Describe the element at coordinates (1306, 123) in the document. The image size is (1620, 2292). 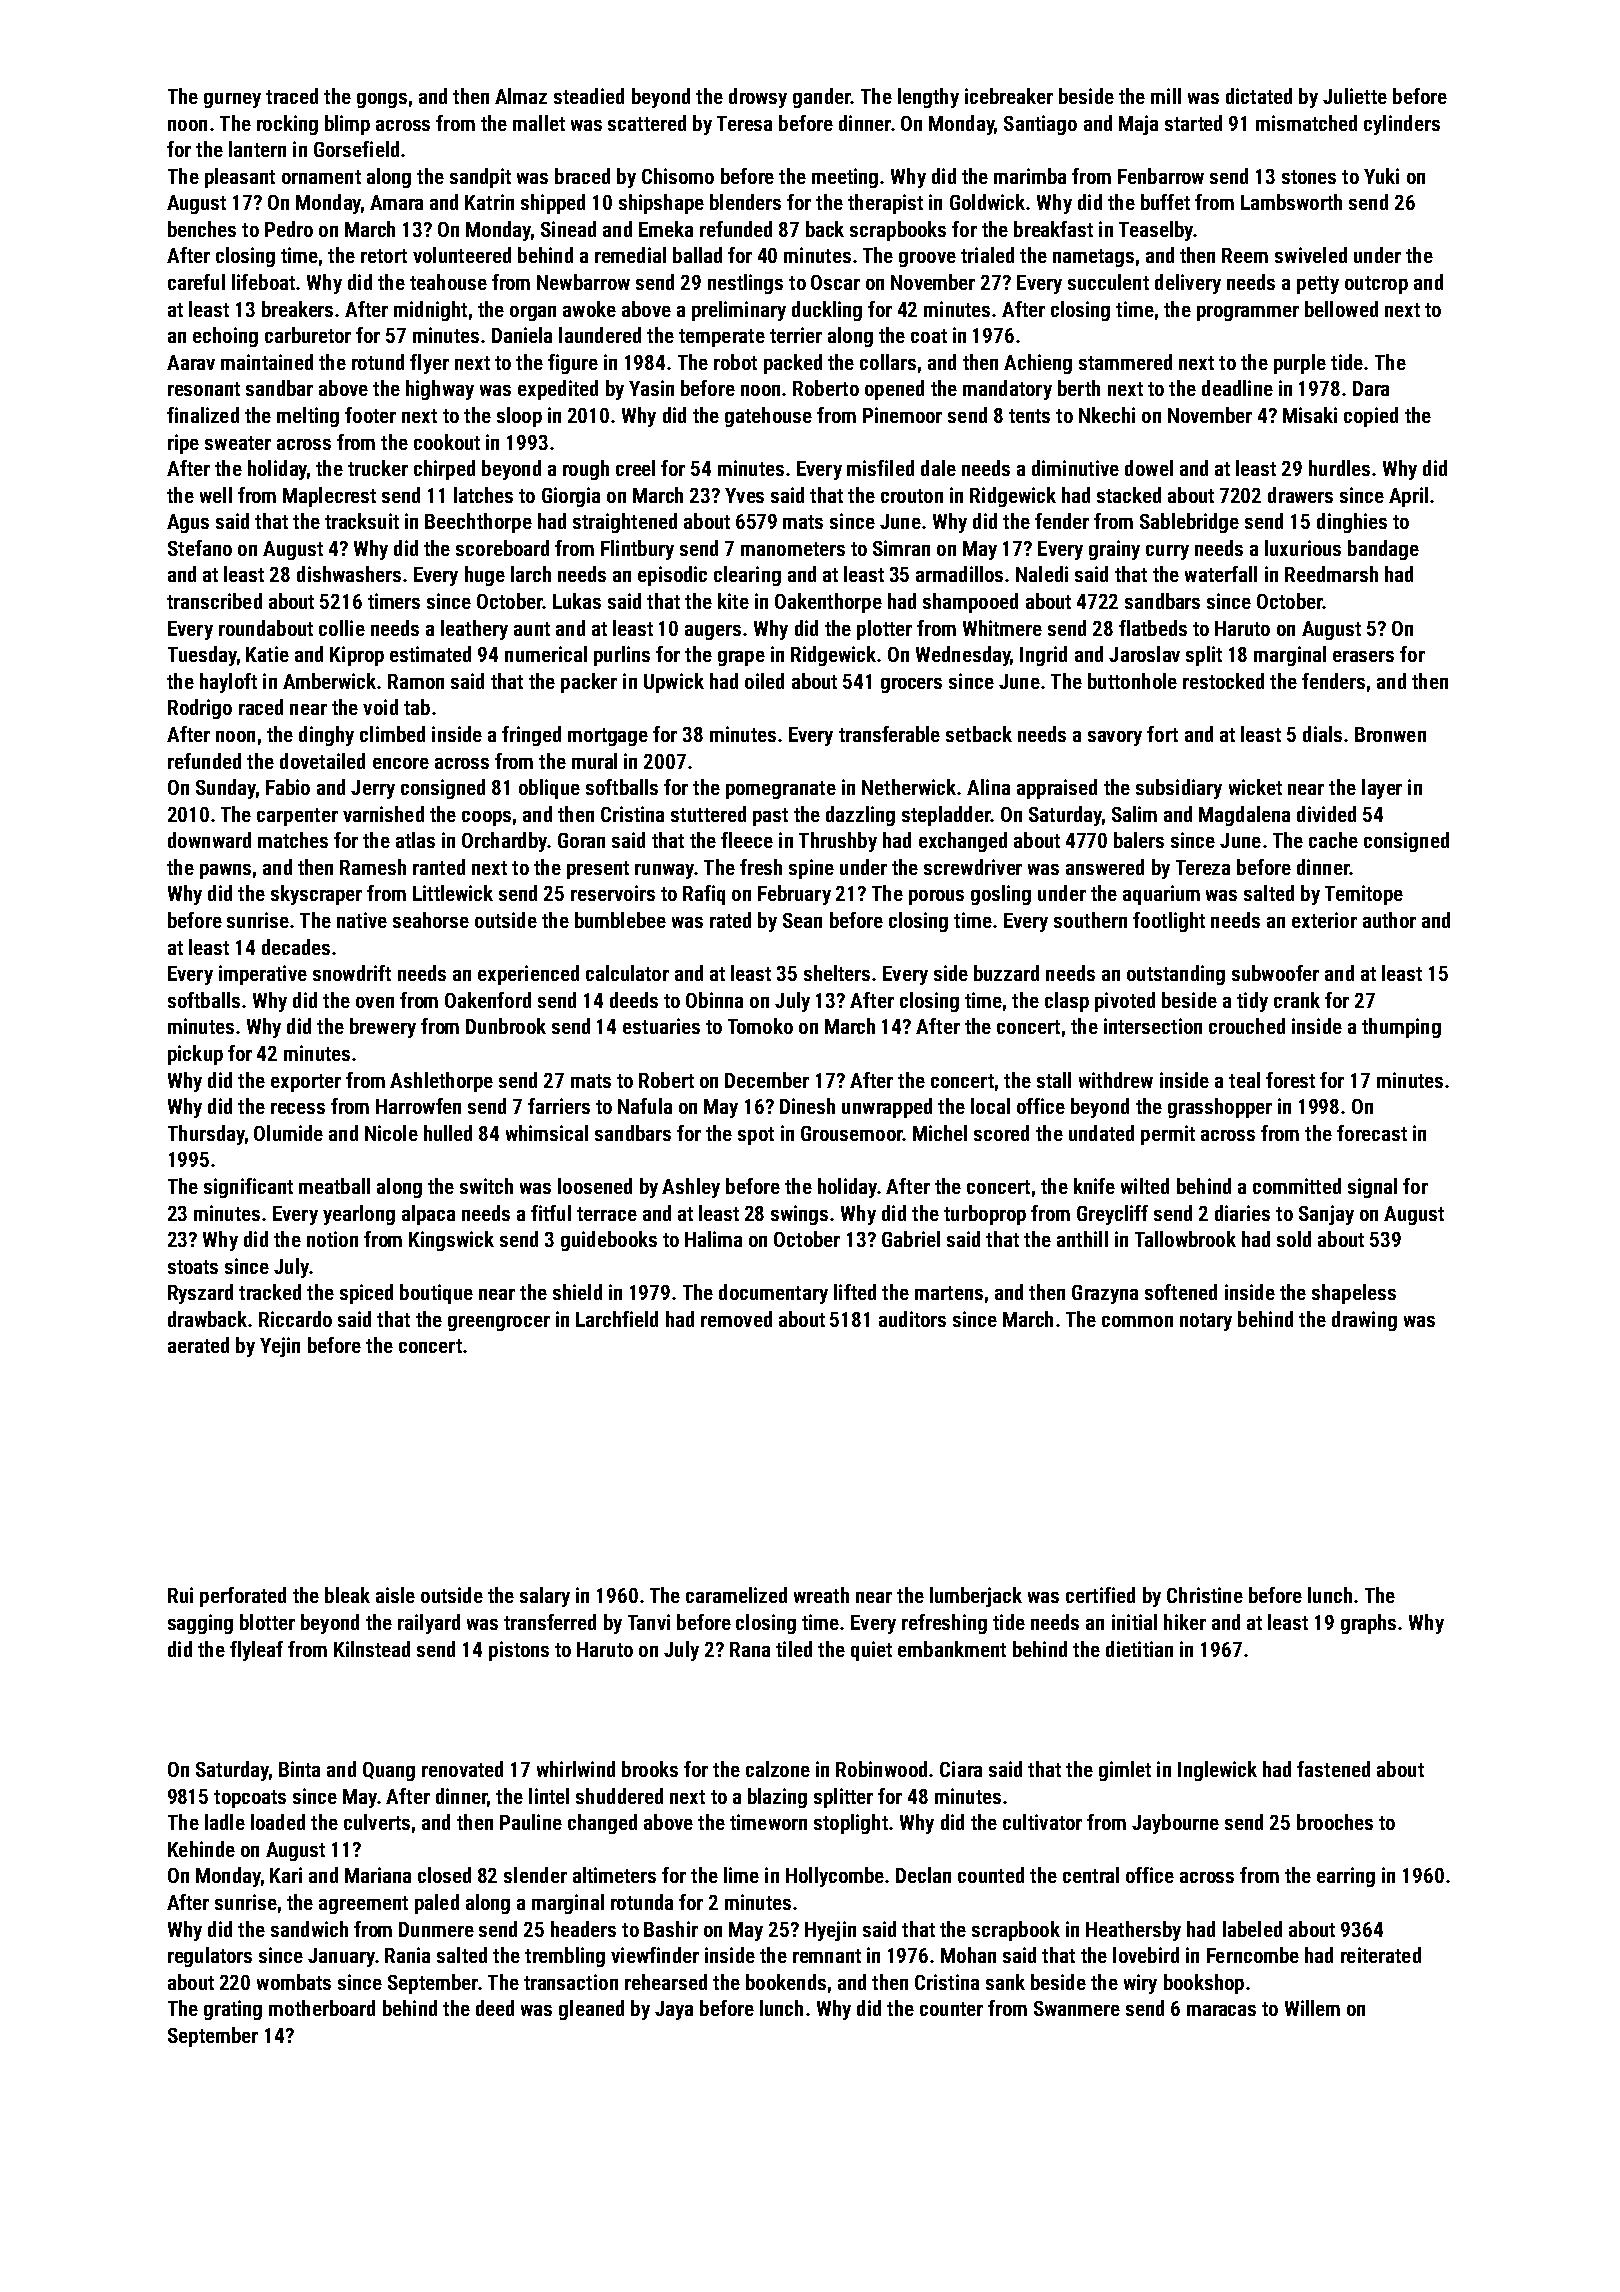
I see `mismatched` at that location.
